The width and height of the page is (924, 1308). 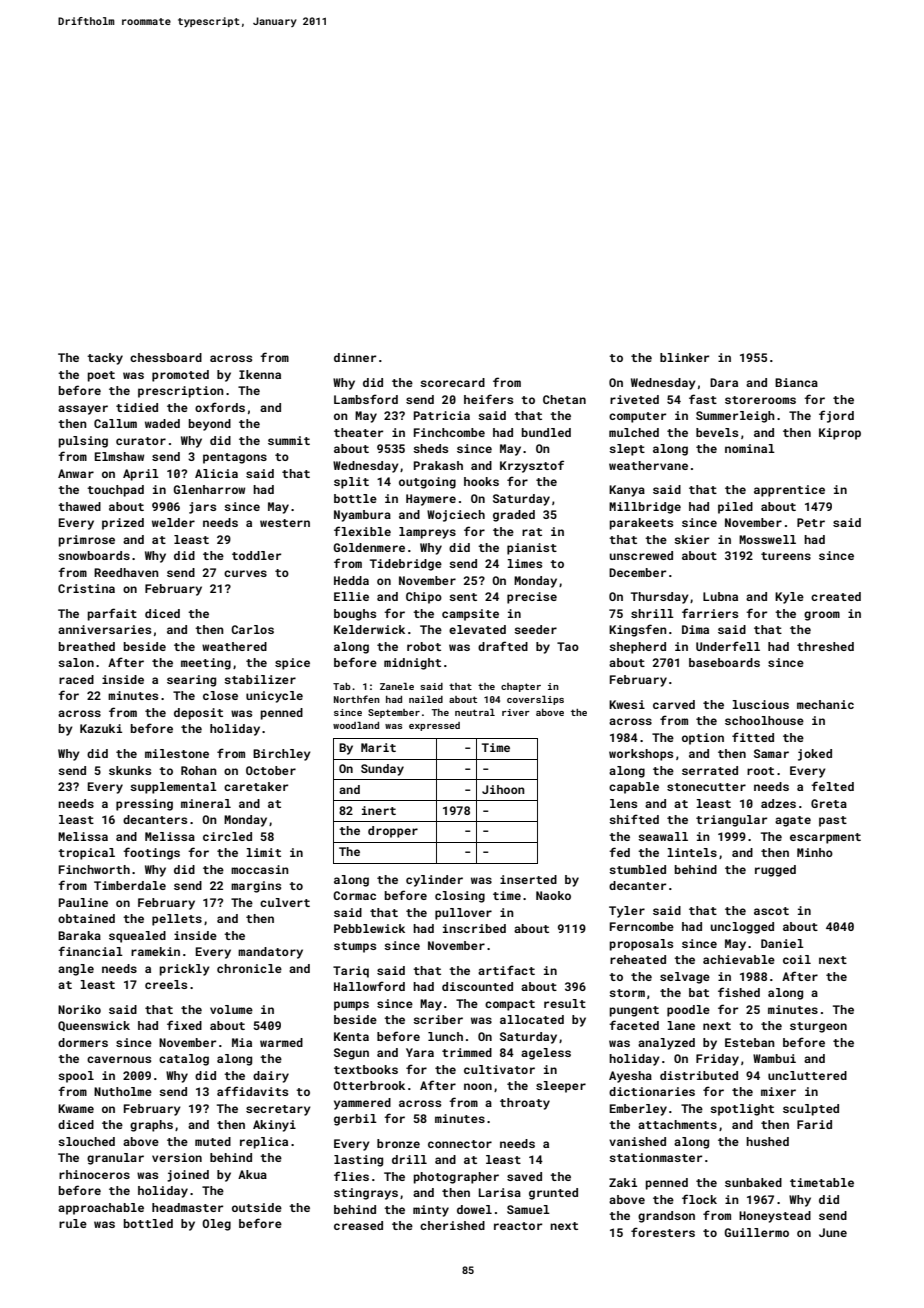 I want to click on fjord, so click(x=836, y=416).
